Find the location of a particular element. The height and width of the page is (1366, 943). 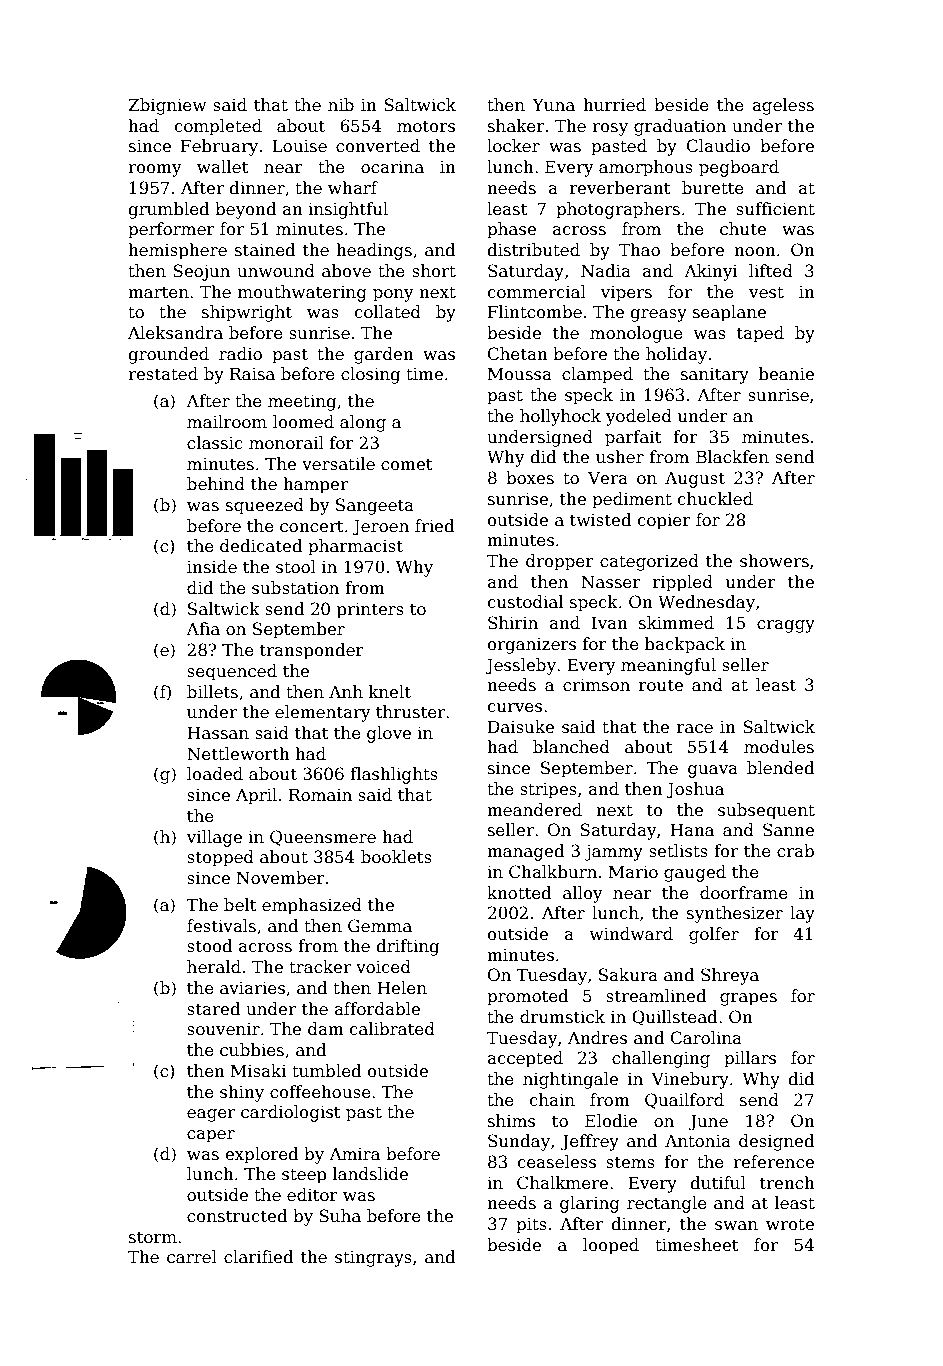

wrote is located at coordinates (790, 1225).
